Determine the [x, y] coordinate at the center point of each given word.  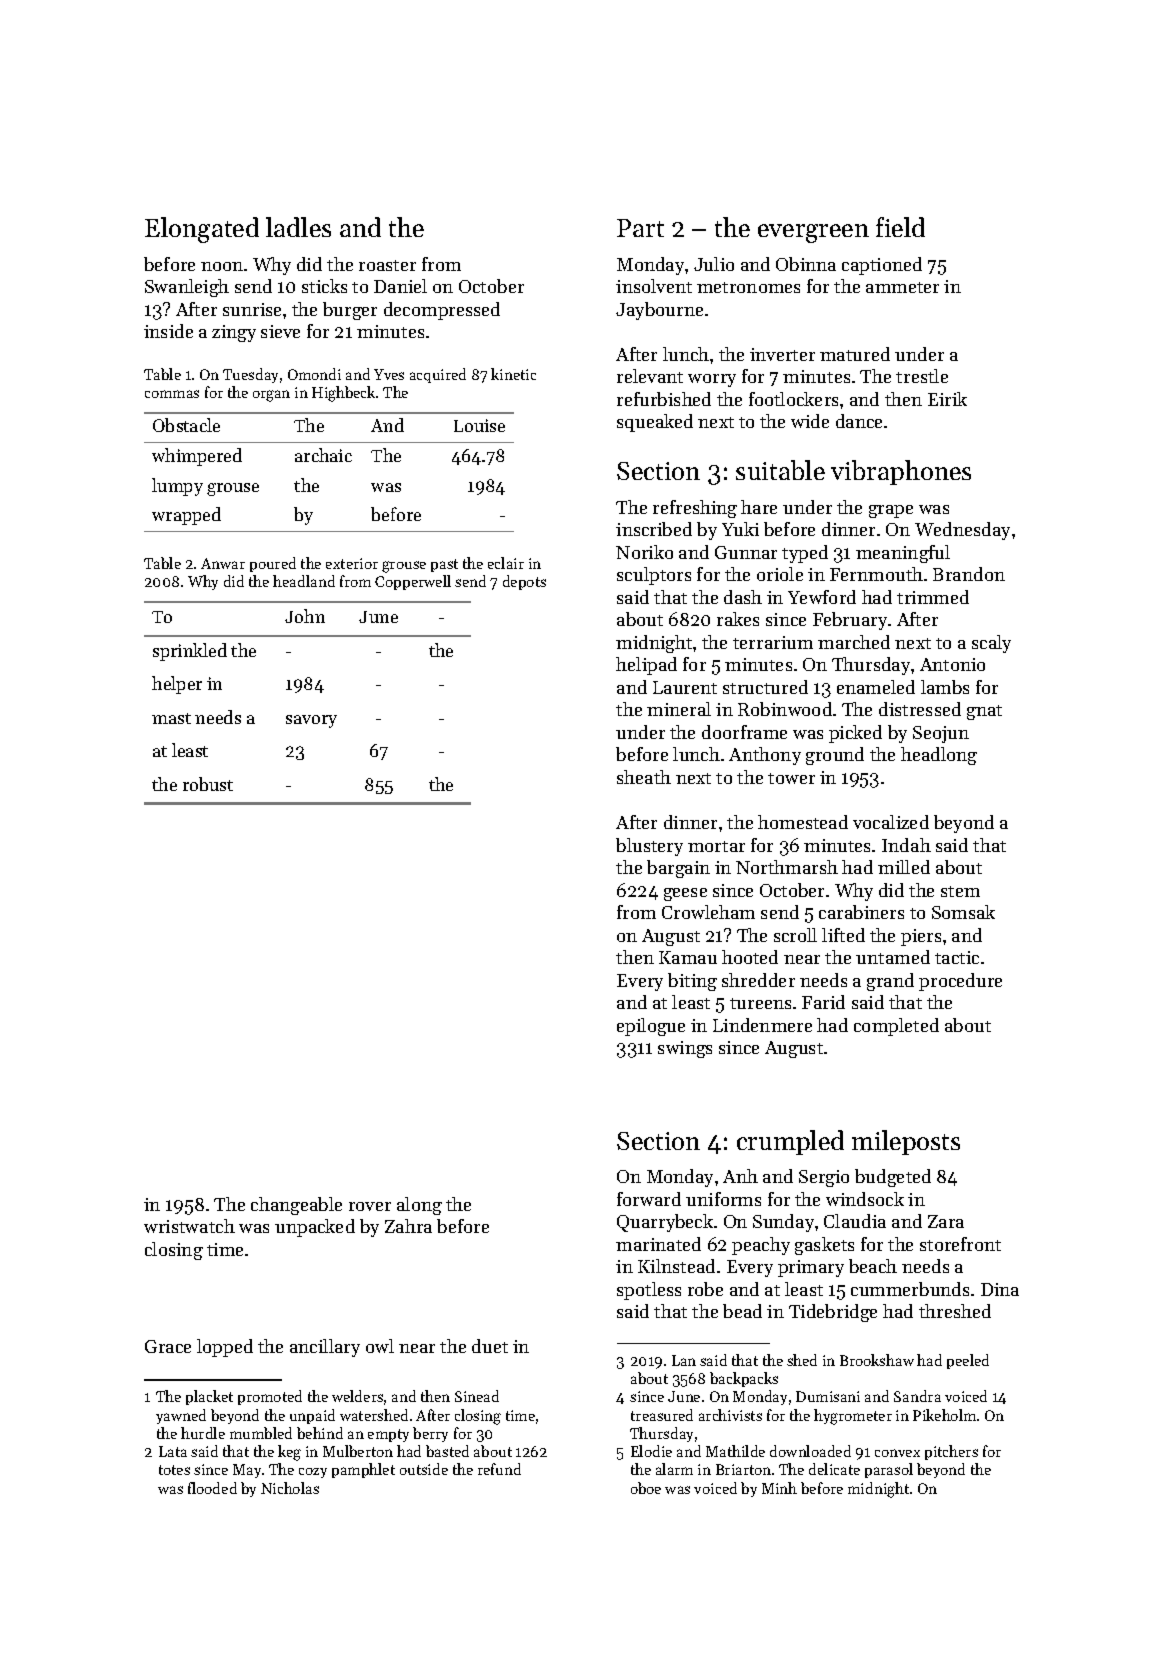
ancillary [325, 1348]
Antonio [952, 664]
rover [370, 1206]
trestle [922, 376]
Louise [479, 425]
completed [896, 1027]
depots [524, 582]
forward [649, 1199]
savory [311, 721]
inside [168, 331]
